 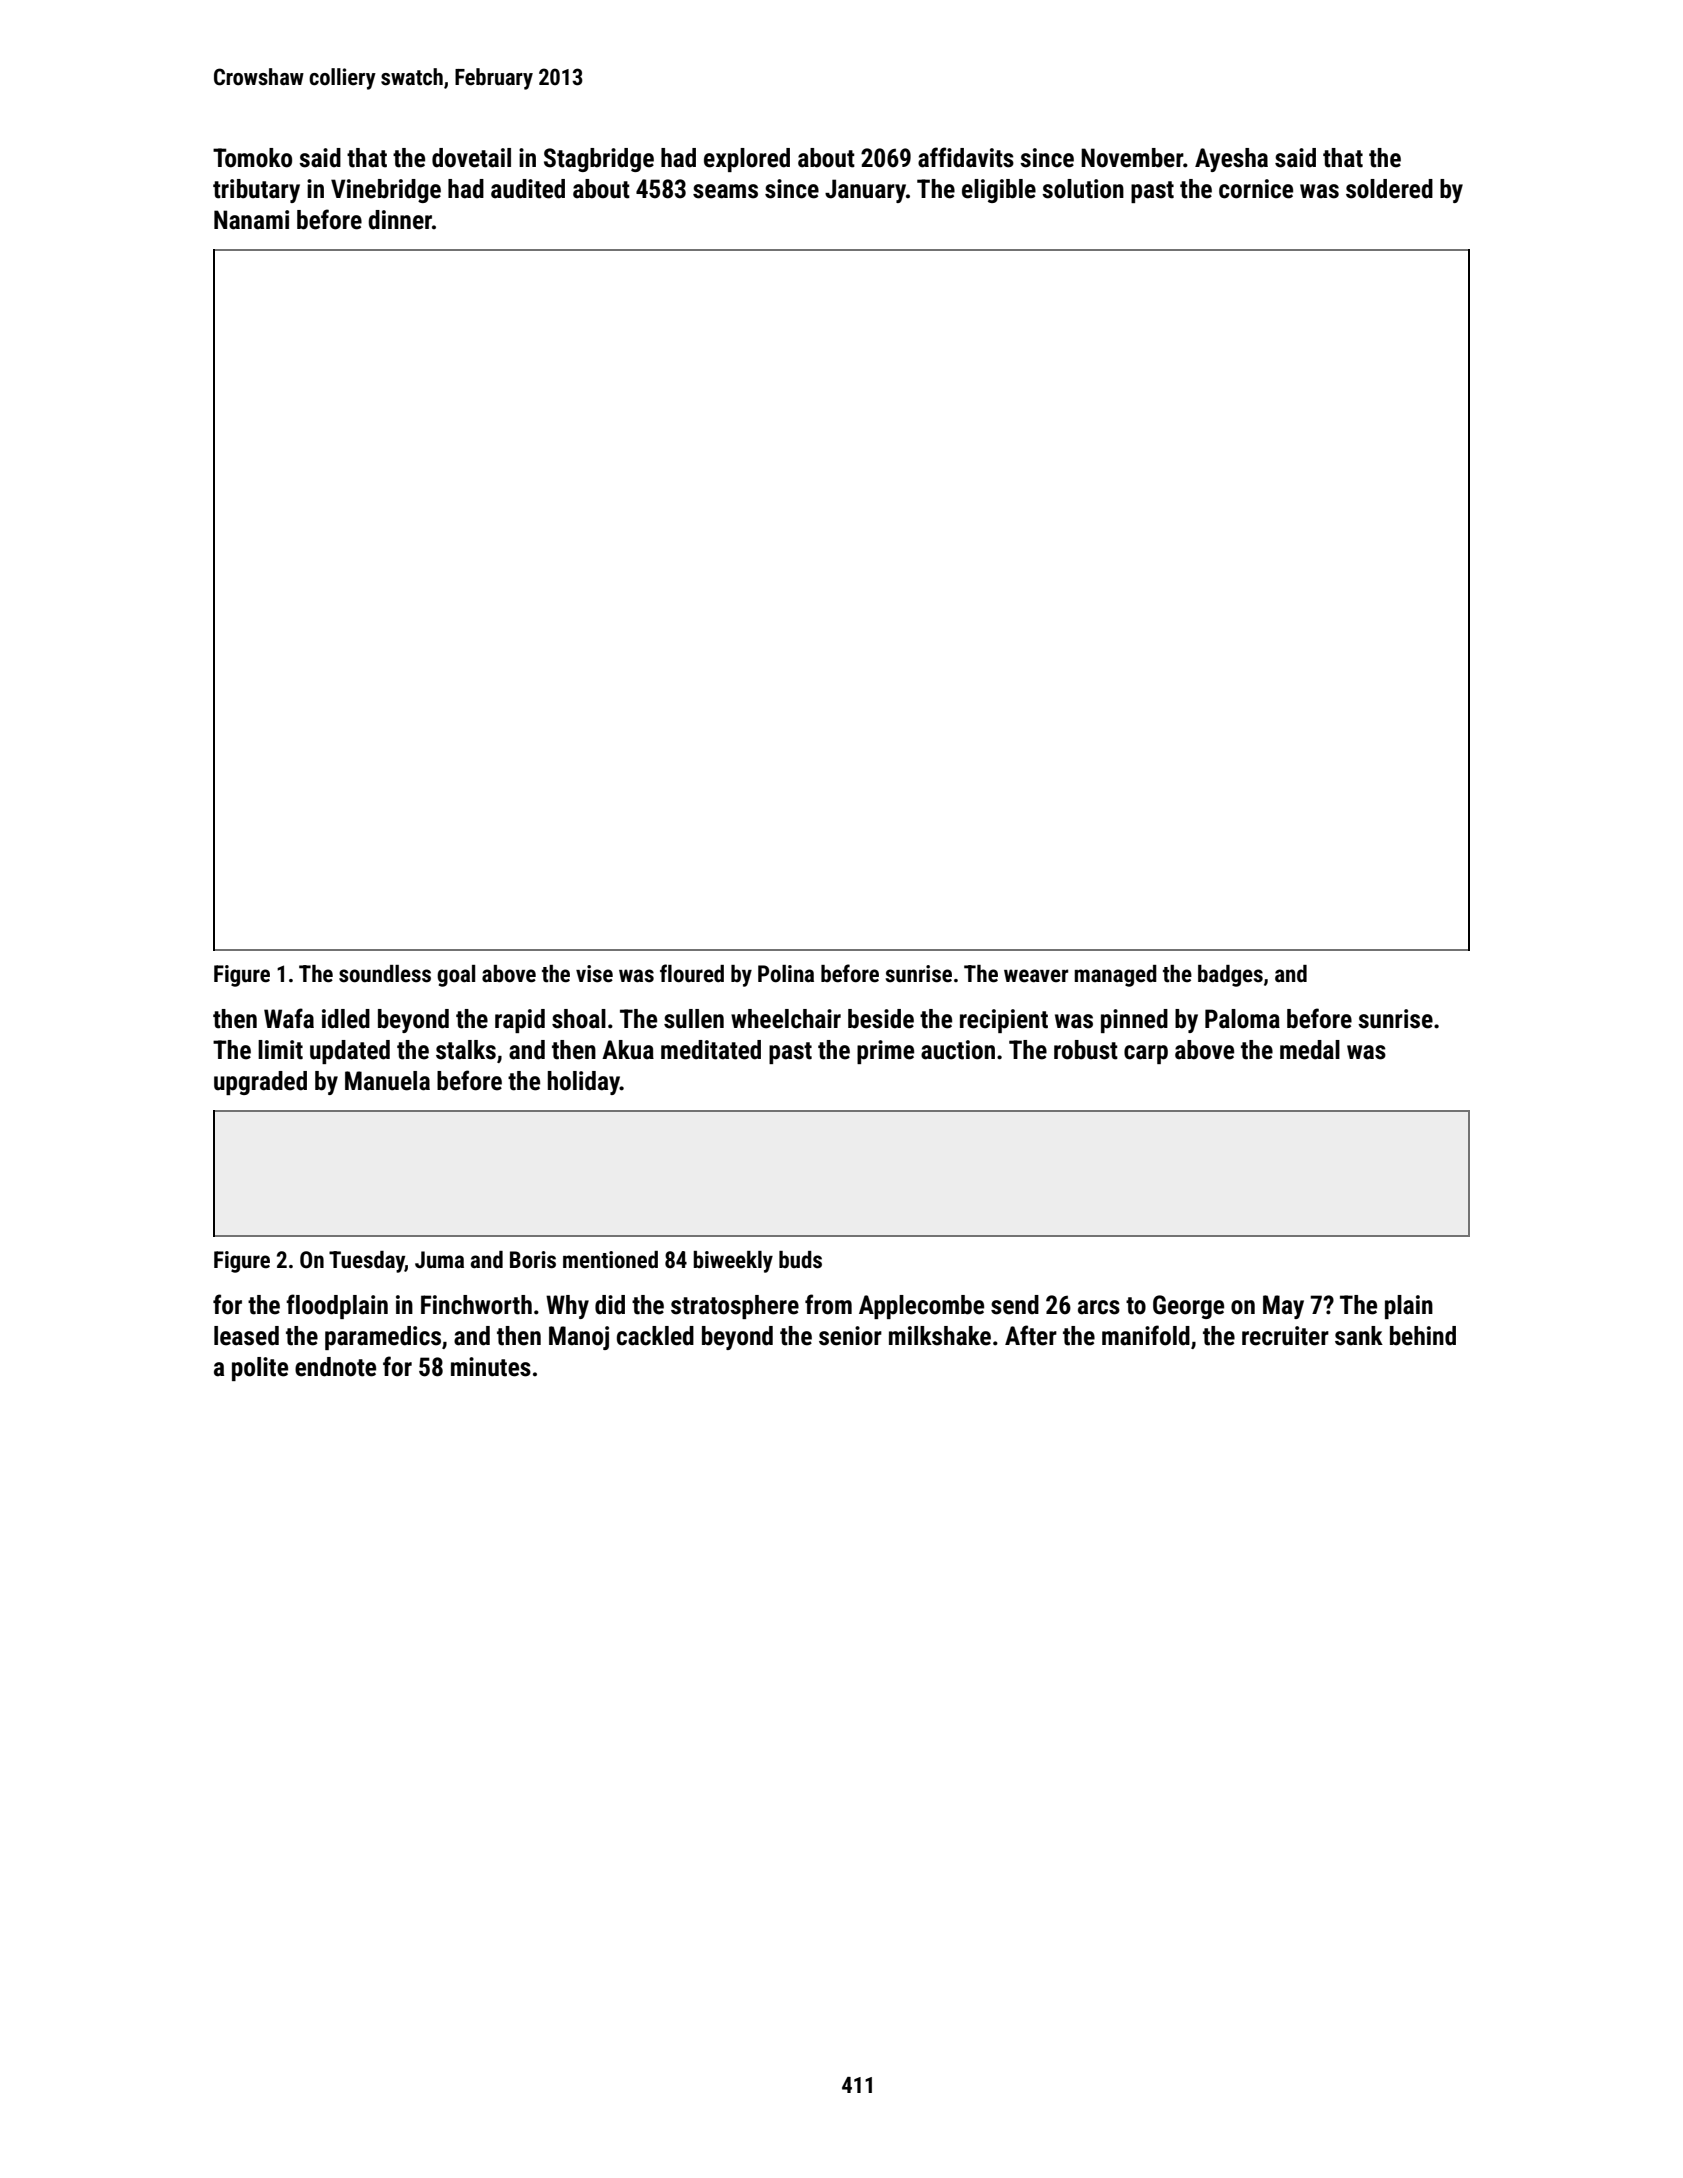 What do you see at coordinates (692, 973) in the screenshot?
I see `floured` at bounding box center [692, 973].
